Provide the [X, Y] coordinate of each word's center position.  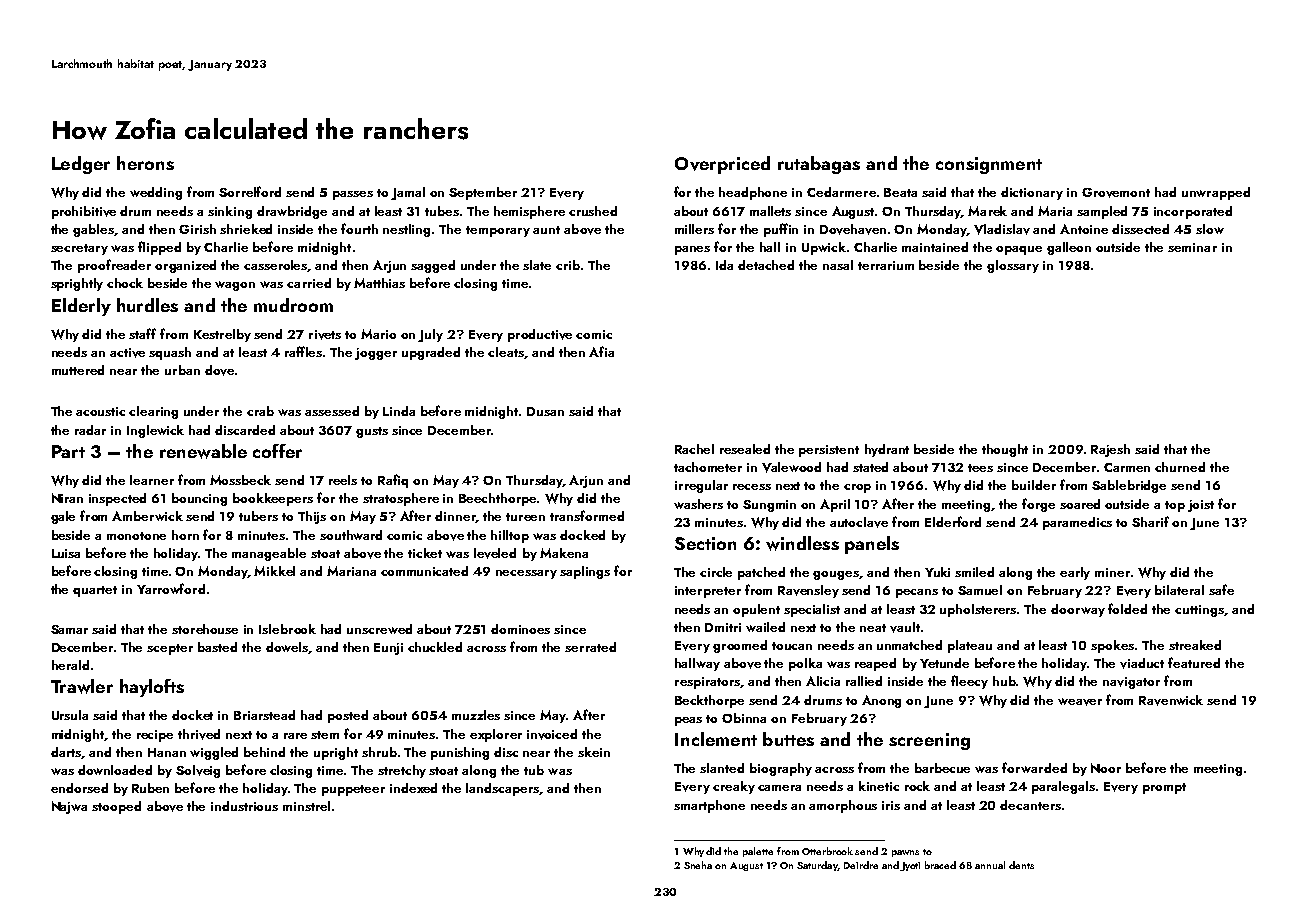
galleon [1069, 248]
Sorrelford [250, 191]
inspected [117, 499]
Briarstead [264, 715]
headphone [753, 193]
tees [980, 468]
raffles [303, 351]
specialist [812, 610]
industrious [244, 806]
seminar [1192, 247]
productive [540, 335]
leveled [495, 553]
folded [1127, 608]
